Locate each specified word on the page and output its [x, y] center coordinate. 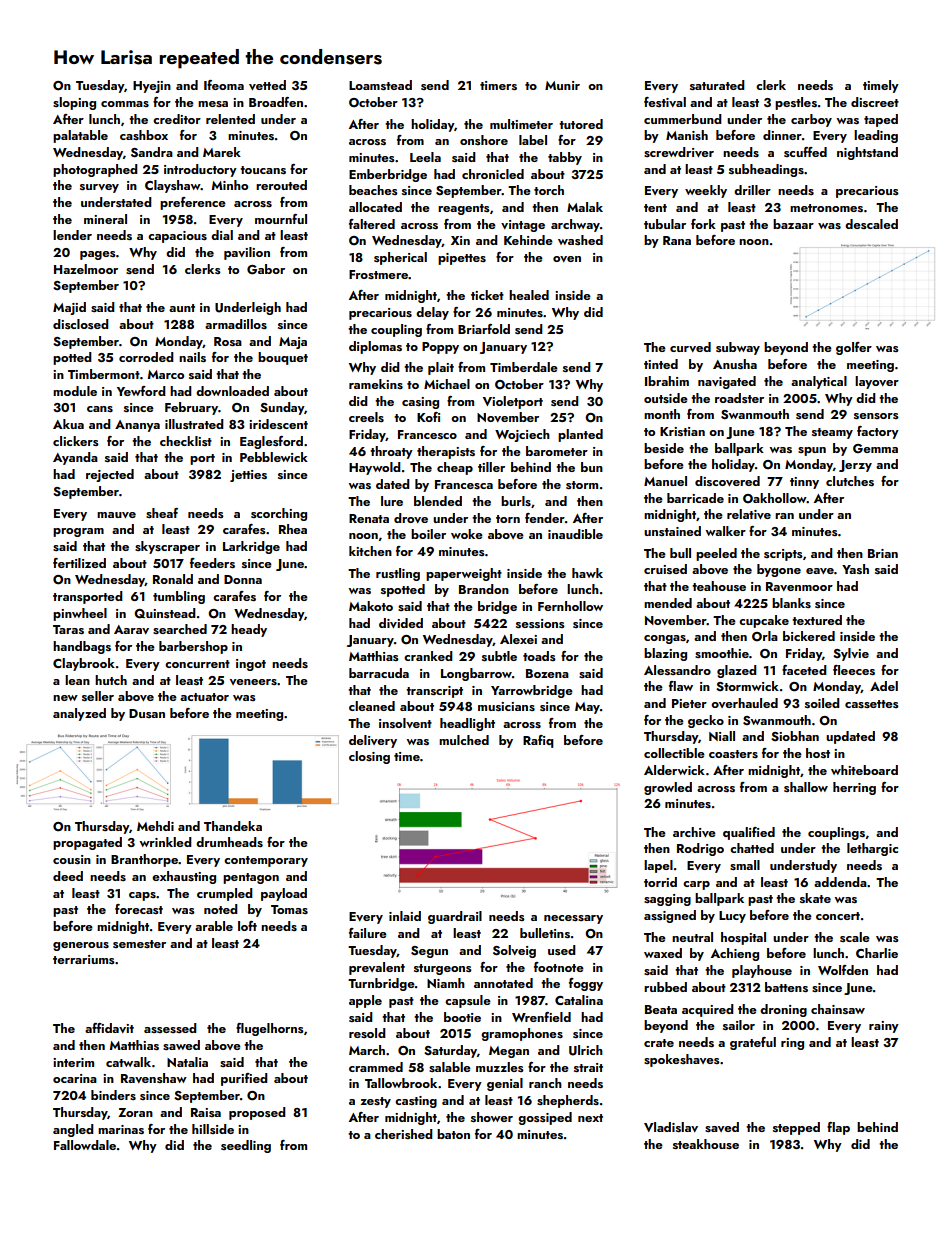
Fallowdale [85, 1145]
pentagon [251, 878]
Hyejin [152, 87]
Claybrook [84, 664]
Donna [243, 579]
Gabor [266, 269]
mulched [464, 740]
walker [725, 531]
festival [665, 102]
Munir [562, 85]
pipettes [462, 259]
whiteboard [864, 770]
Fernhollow [570, 606]
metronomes [826, 208]
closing [369, 757]
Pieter [689, 703]
